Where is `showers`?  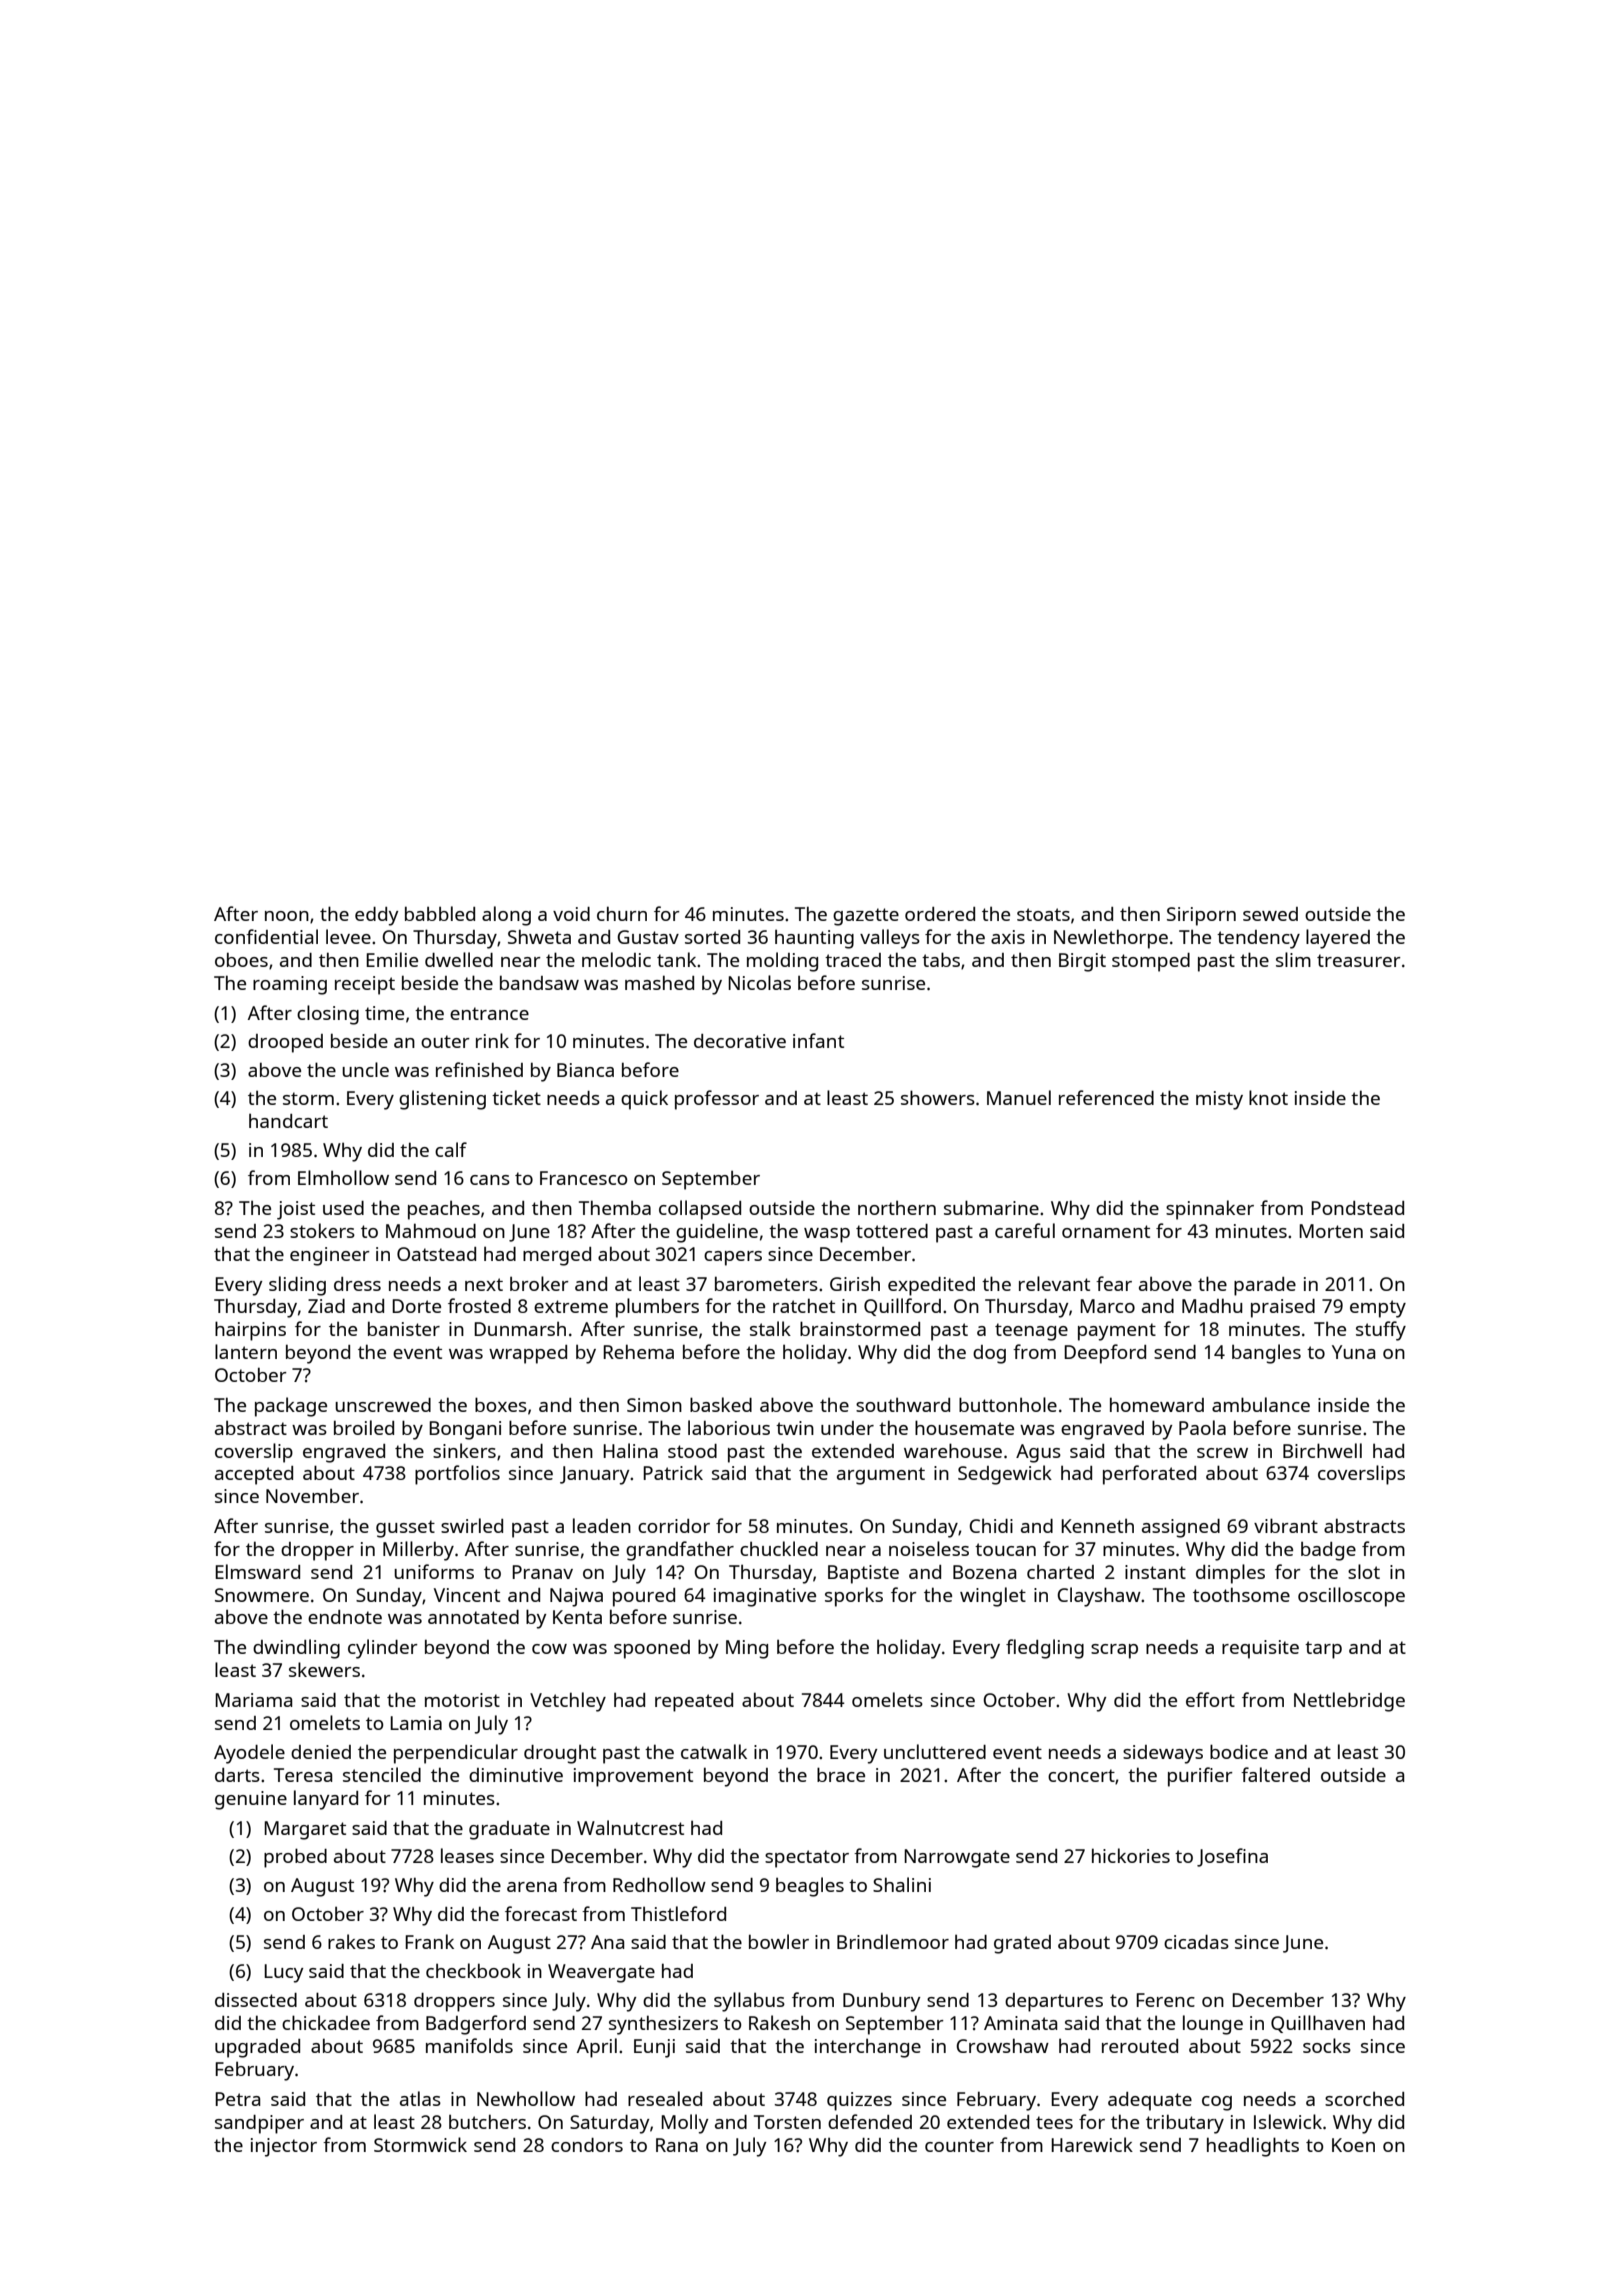 showers is located at coordinates (938, 1097).
